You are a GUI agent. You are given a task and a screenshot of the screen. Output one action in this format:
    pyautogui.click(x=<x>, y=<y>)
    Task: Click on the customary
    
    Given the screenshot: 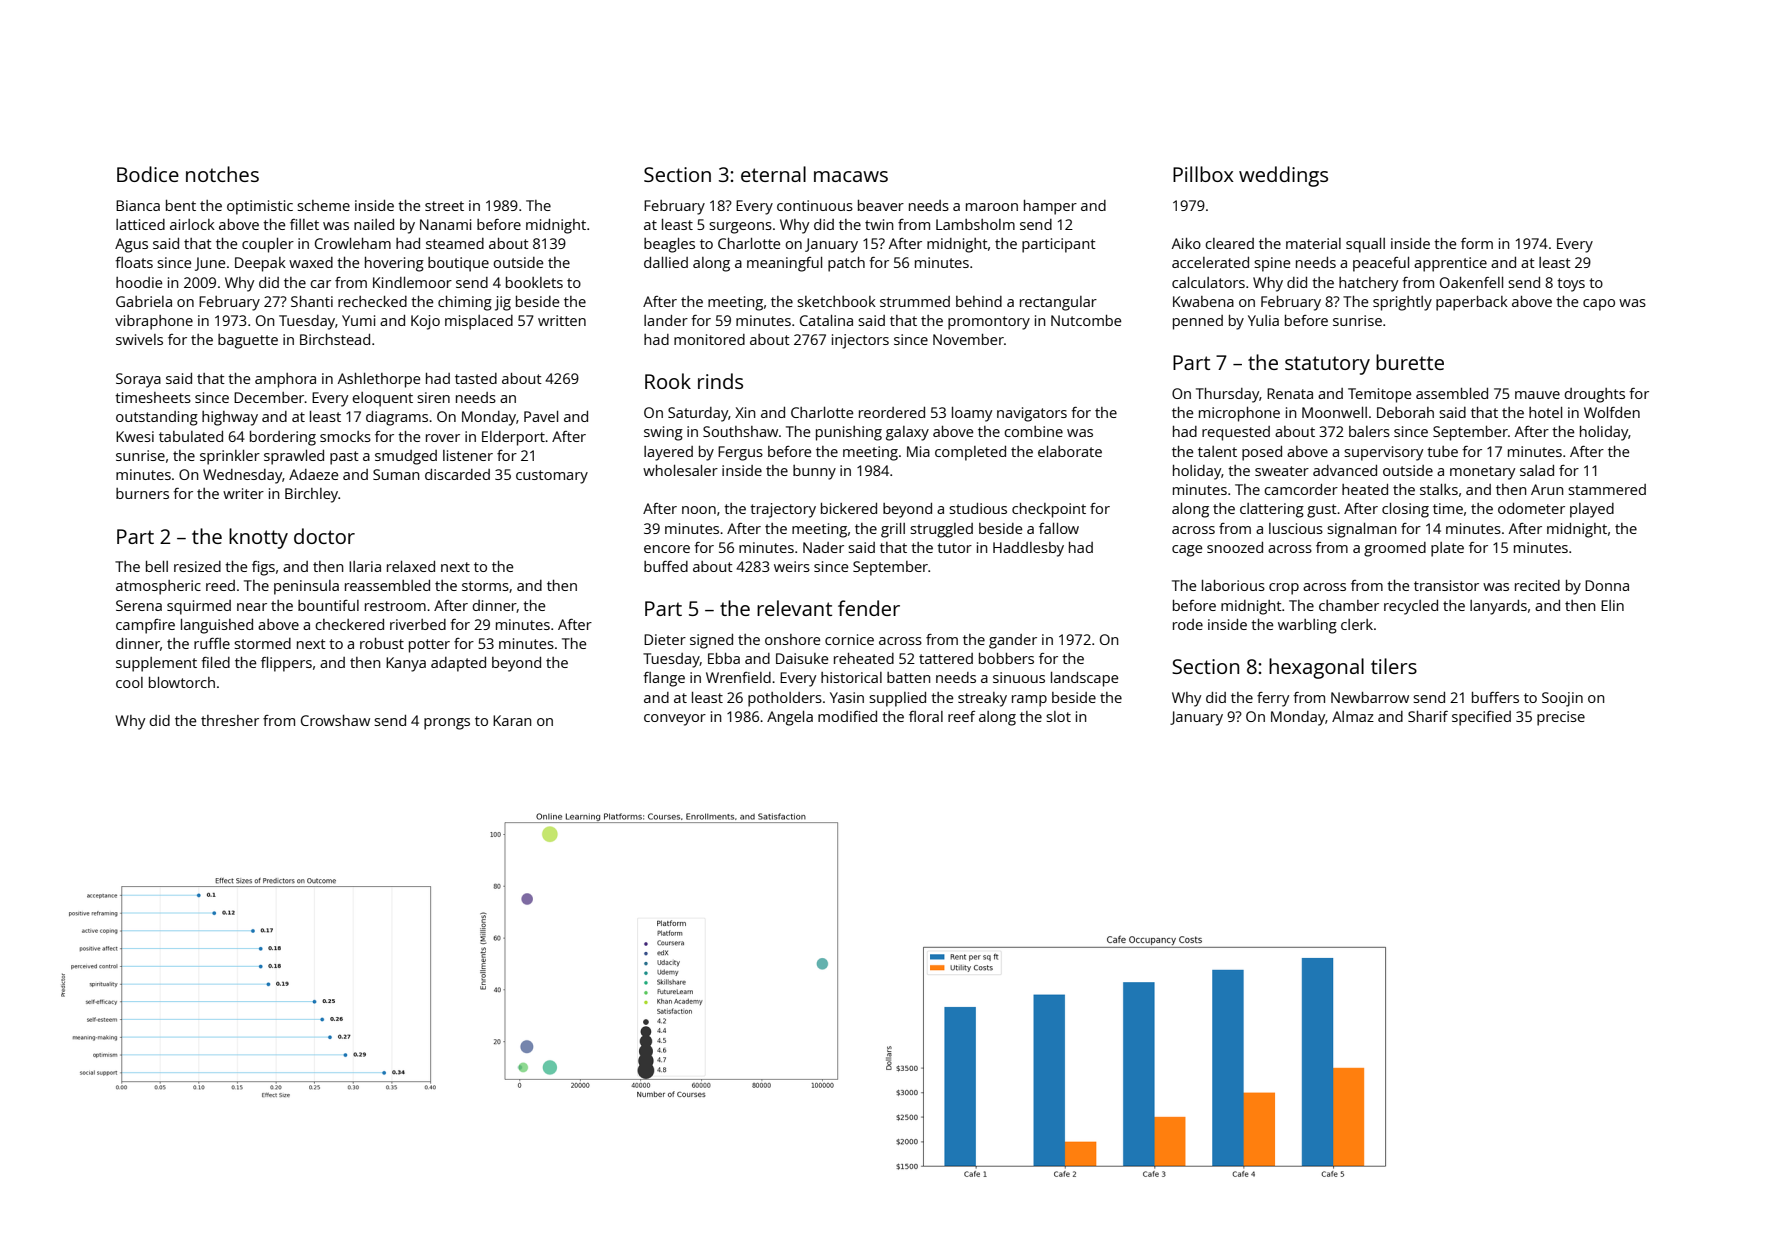 What is the action you would take?
    pyautogui.click(x=552, y=477)
